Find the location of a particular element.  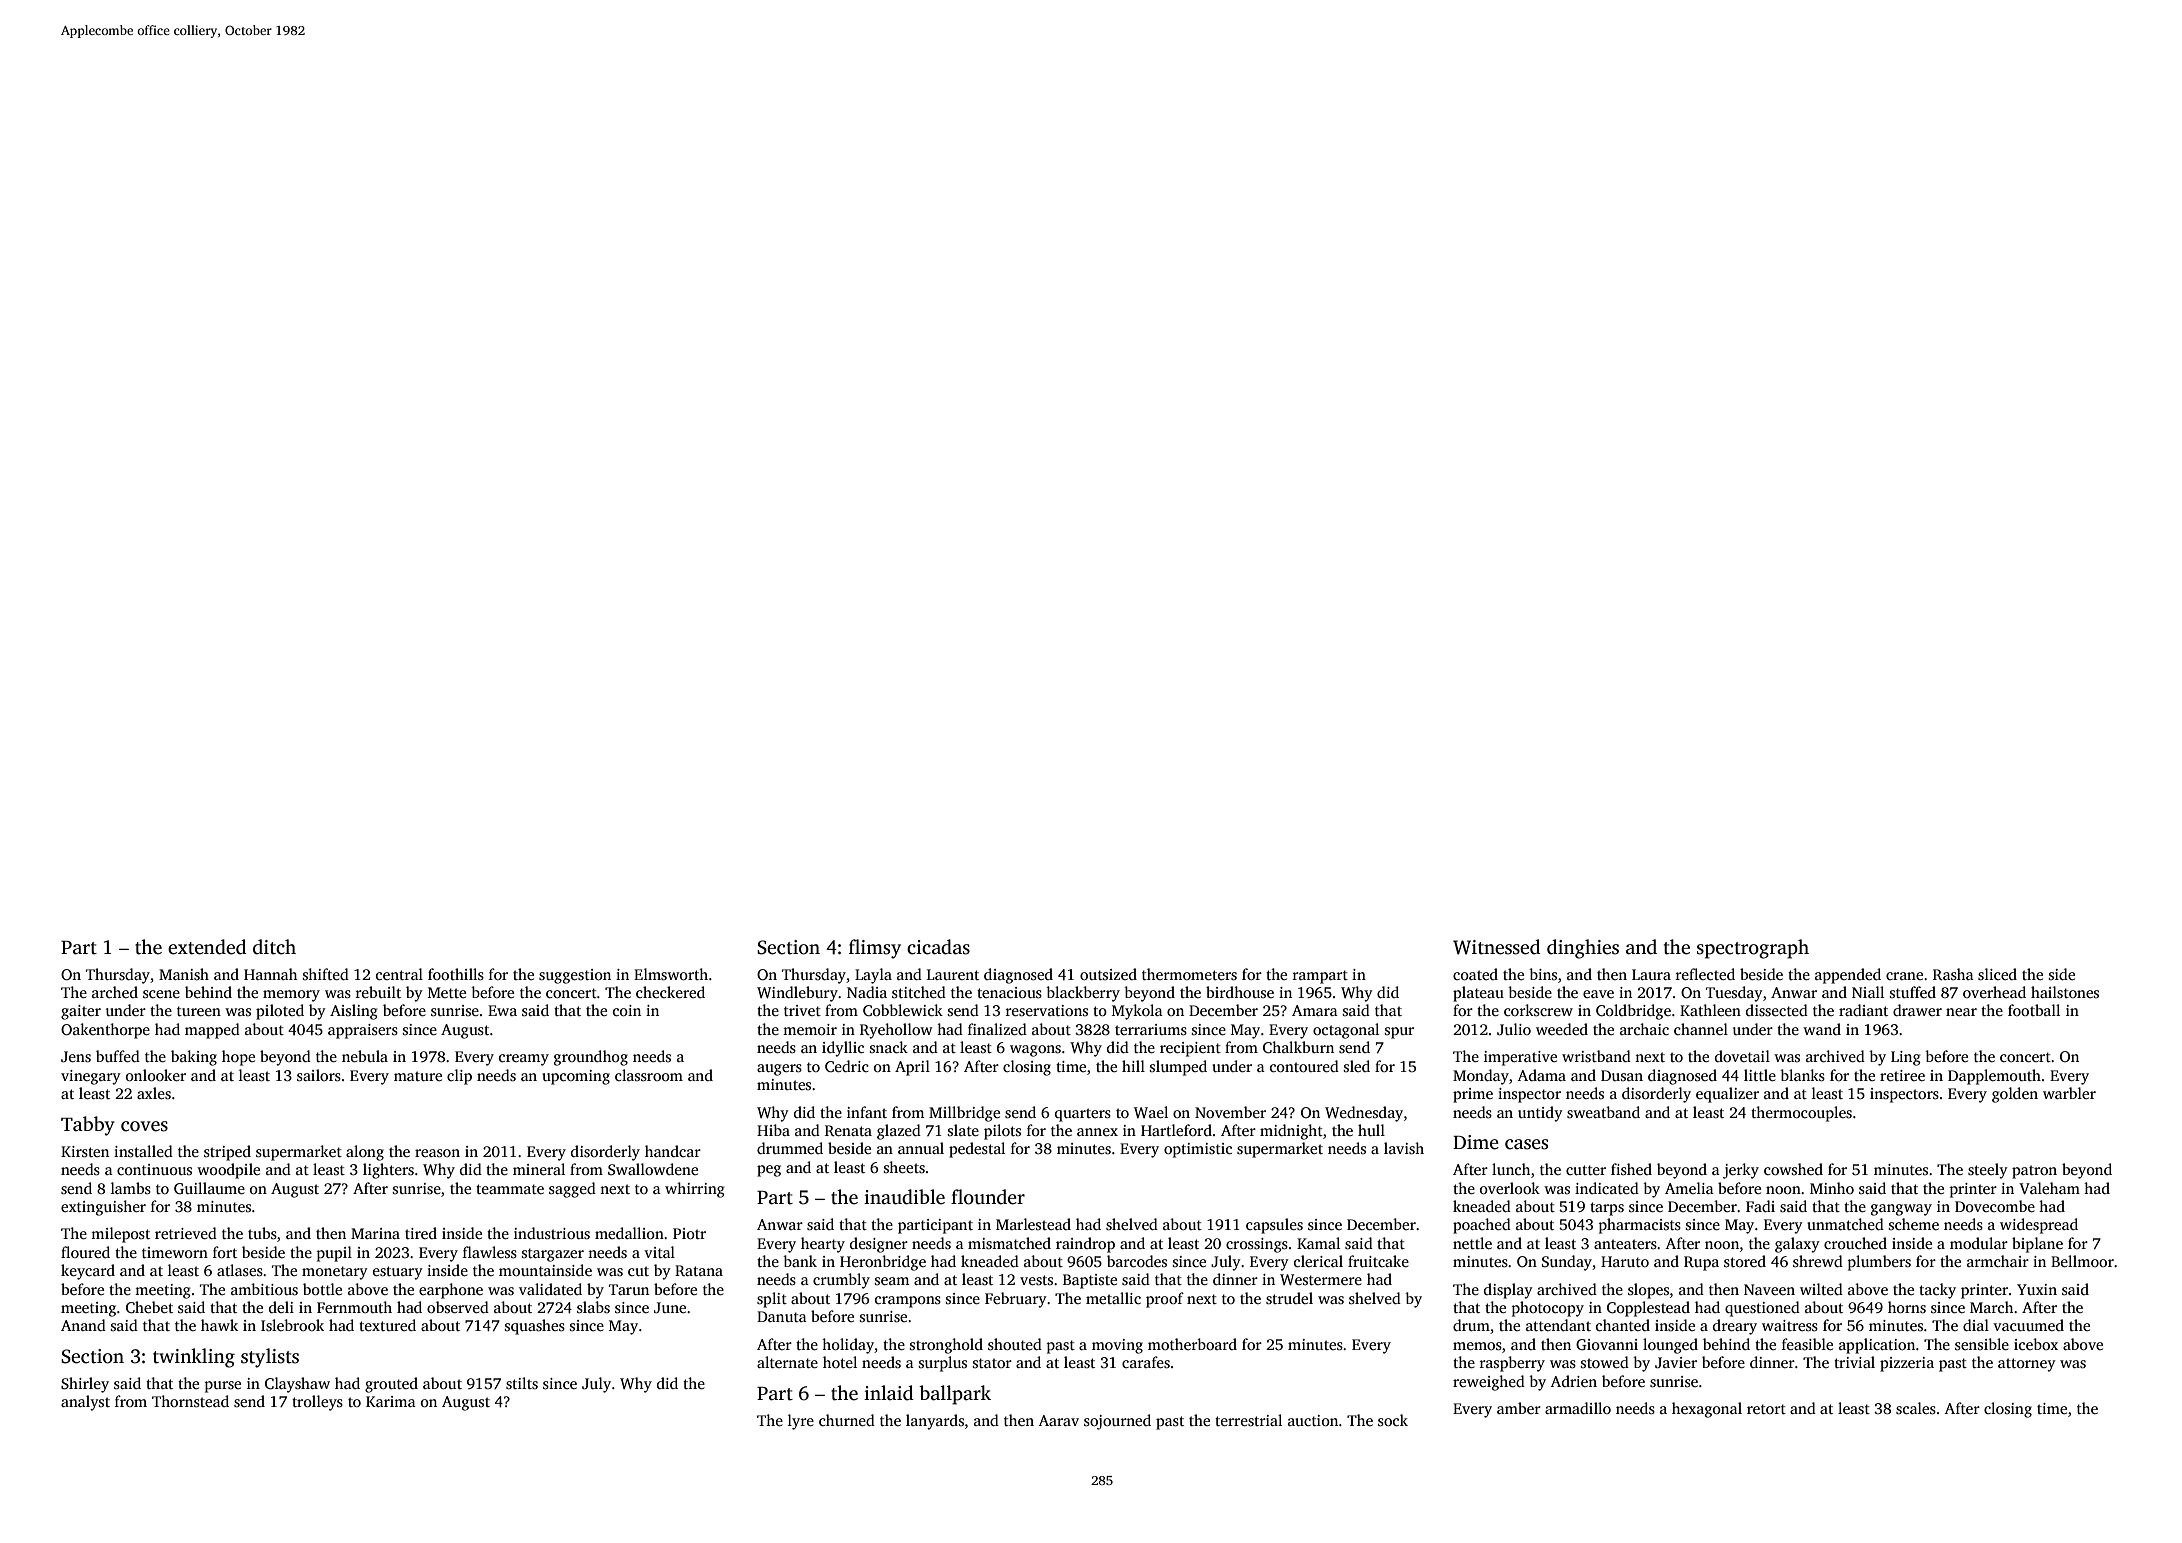

moving is located at coordinates (1117, 1346).
